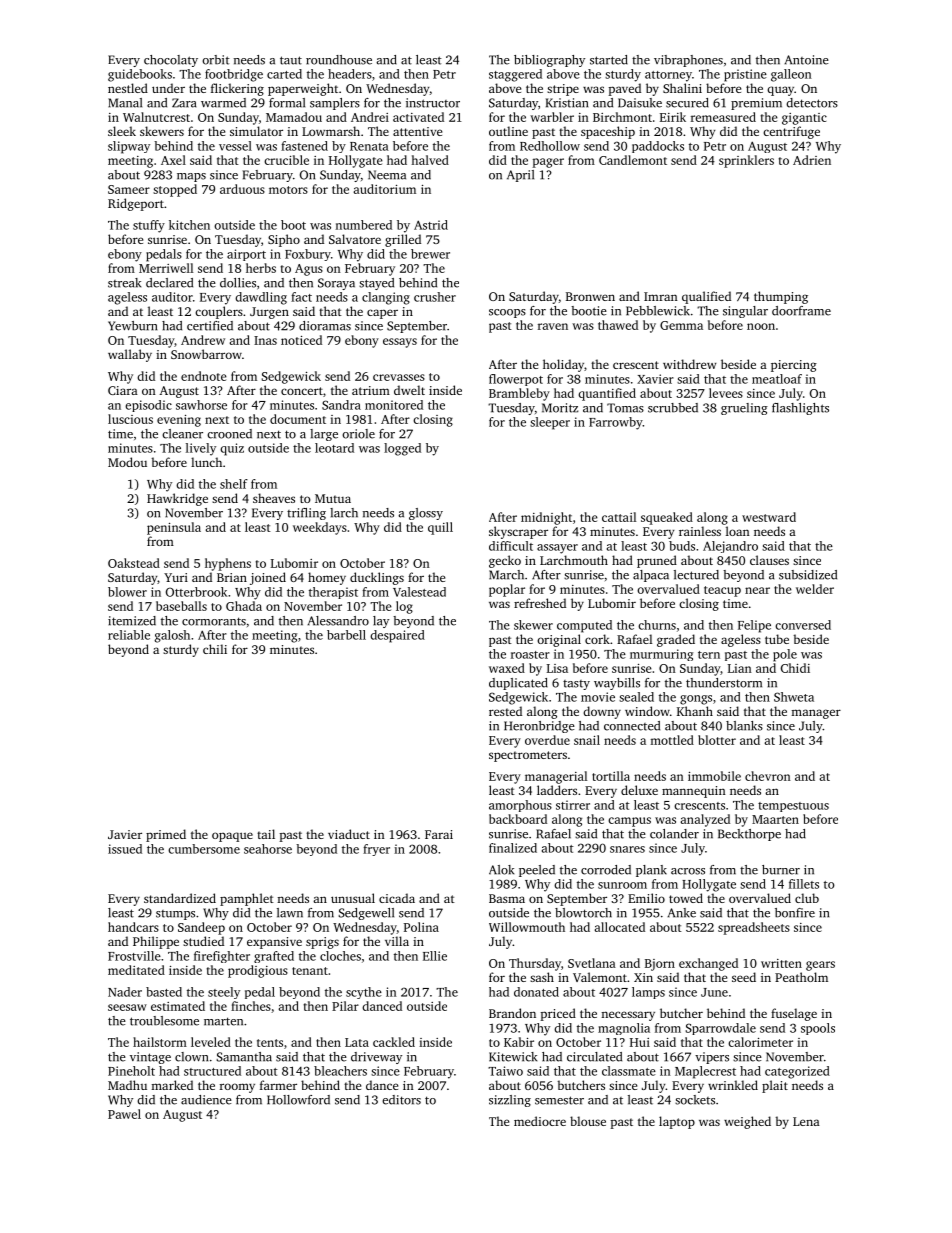 Image resolution: width=952 pixels, height=1233 pixels. I want to click on maps, so click(191, 177).
